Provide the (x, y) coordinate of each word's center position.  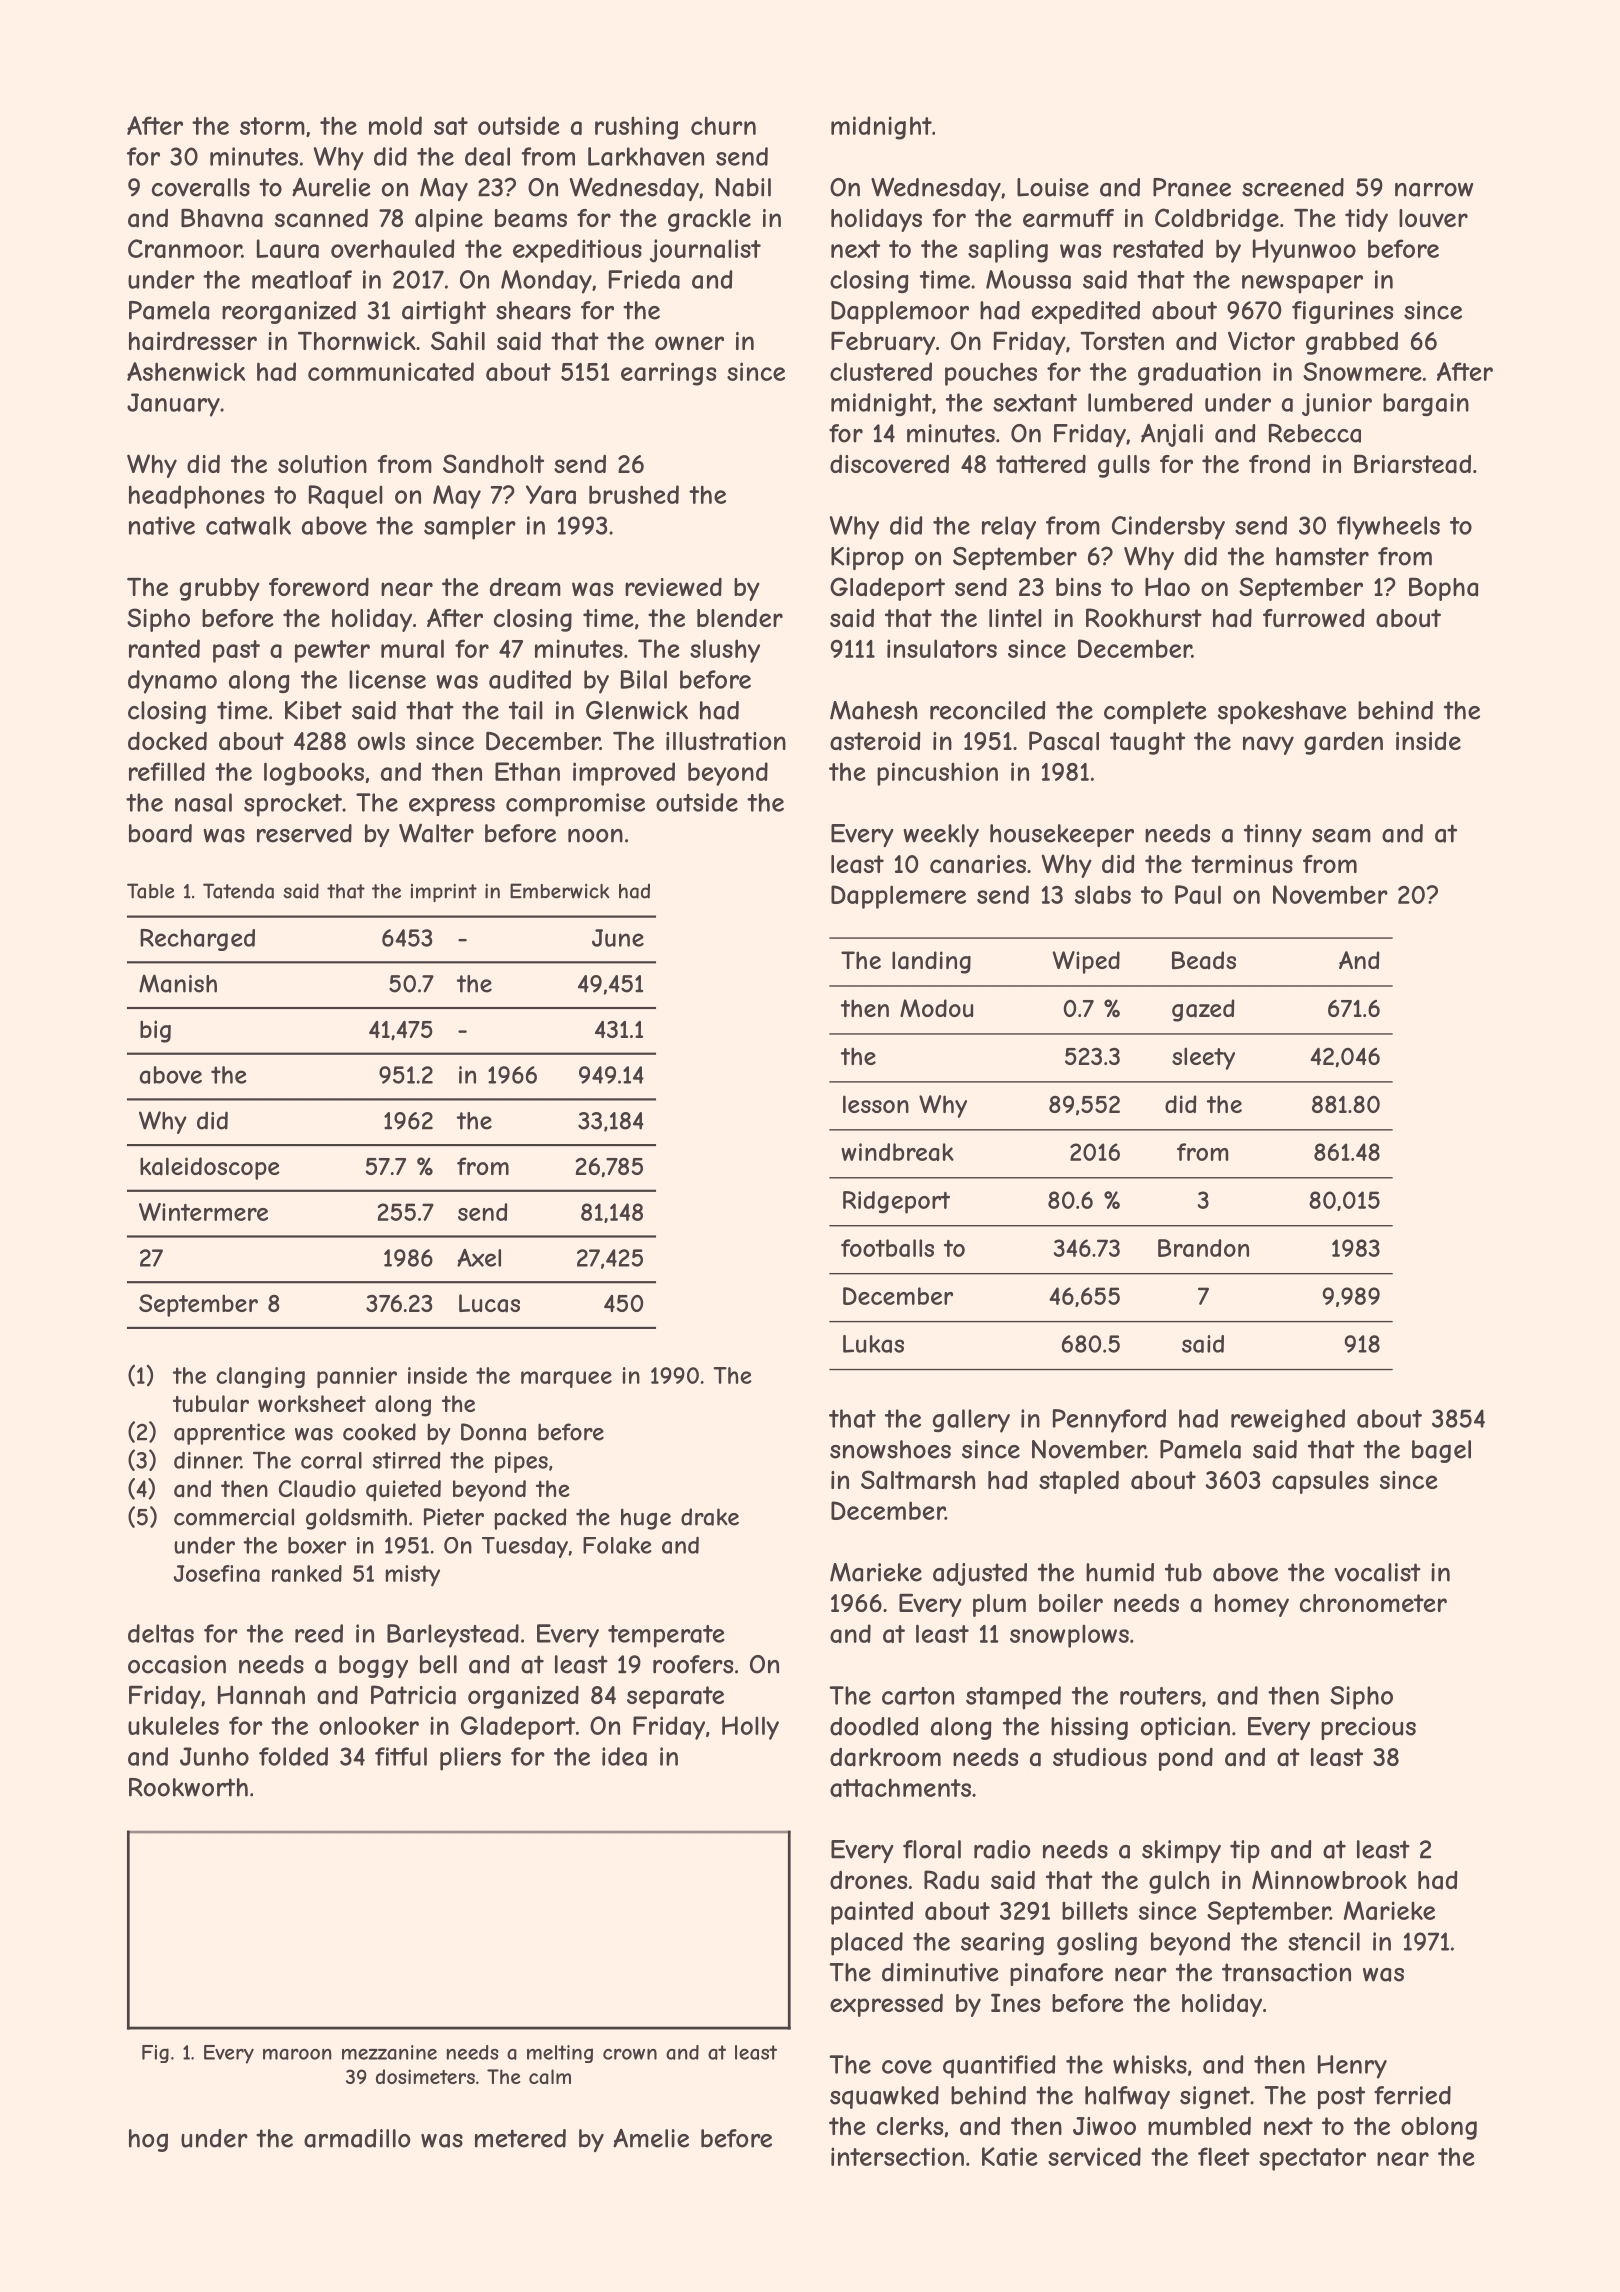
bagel (1441, 1451)
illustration (726, 741)
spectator (1312, 2159)
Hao (1167, 587)
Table (150, 891)
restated (1158, 248)
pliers (470, 1759)
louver (1433, 218)
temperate (666, 1636)
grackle (709, 220)
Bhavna (222, 218)
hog (148, 2140)
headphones (196, 497)
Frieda (644, 279)
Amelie (651, 2138)
